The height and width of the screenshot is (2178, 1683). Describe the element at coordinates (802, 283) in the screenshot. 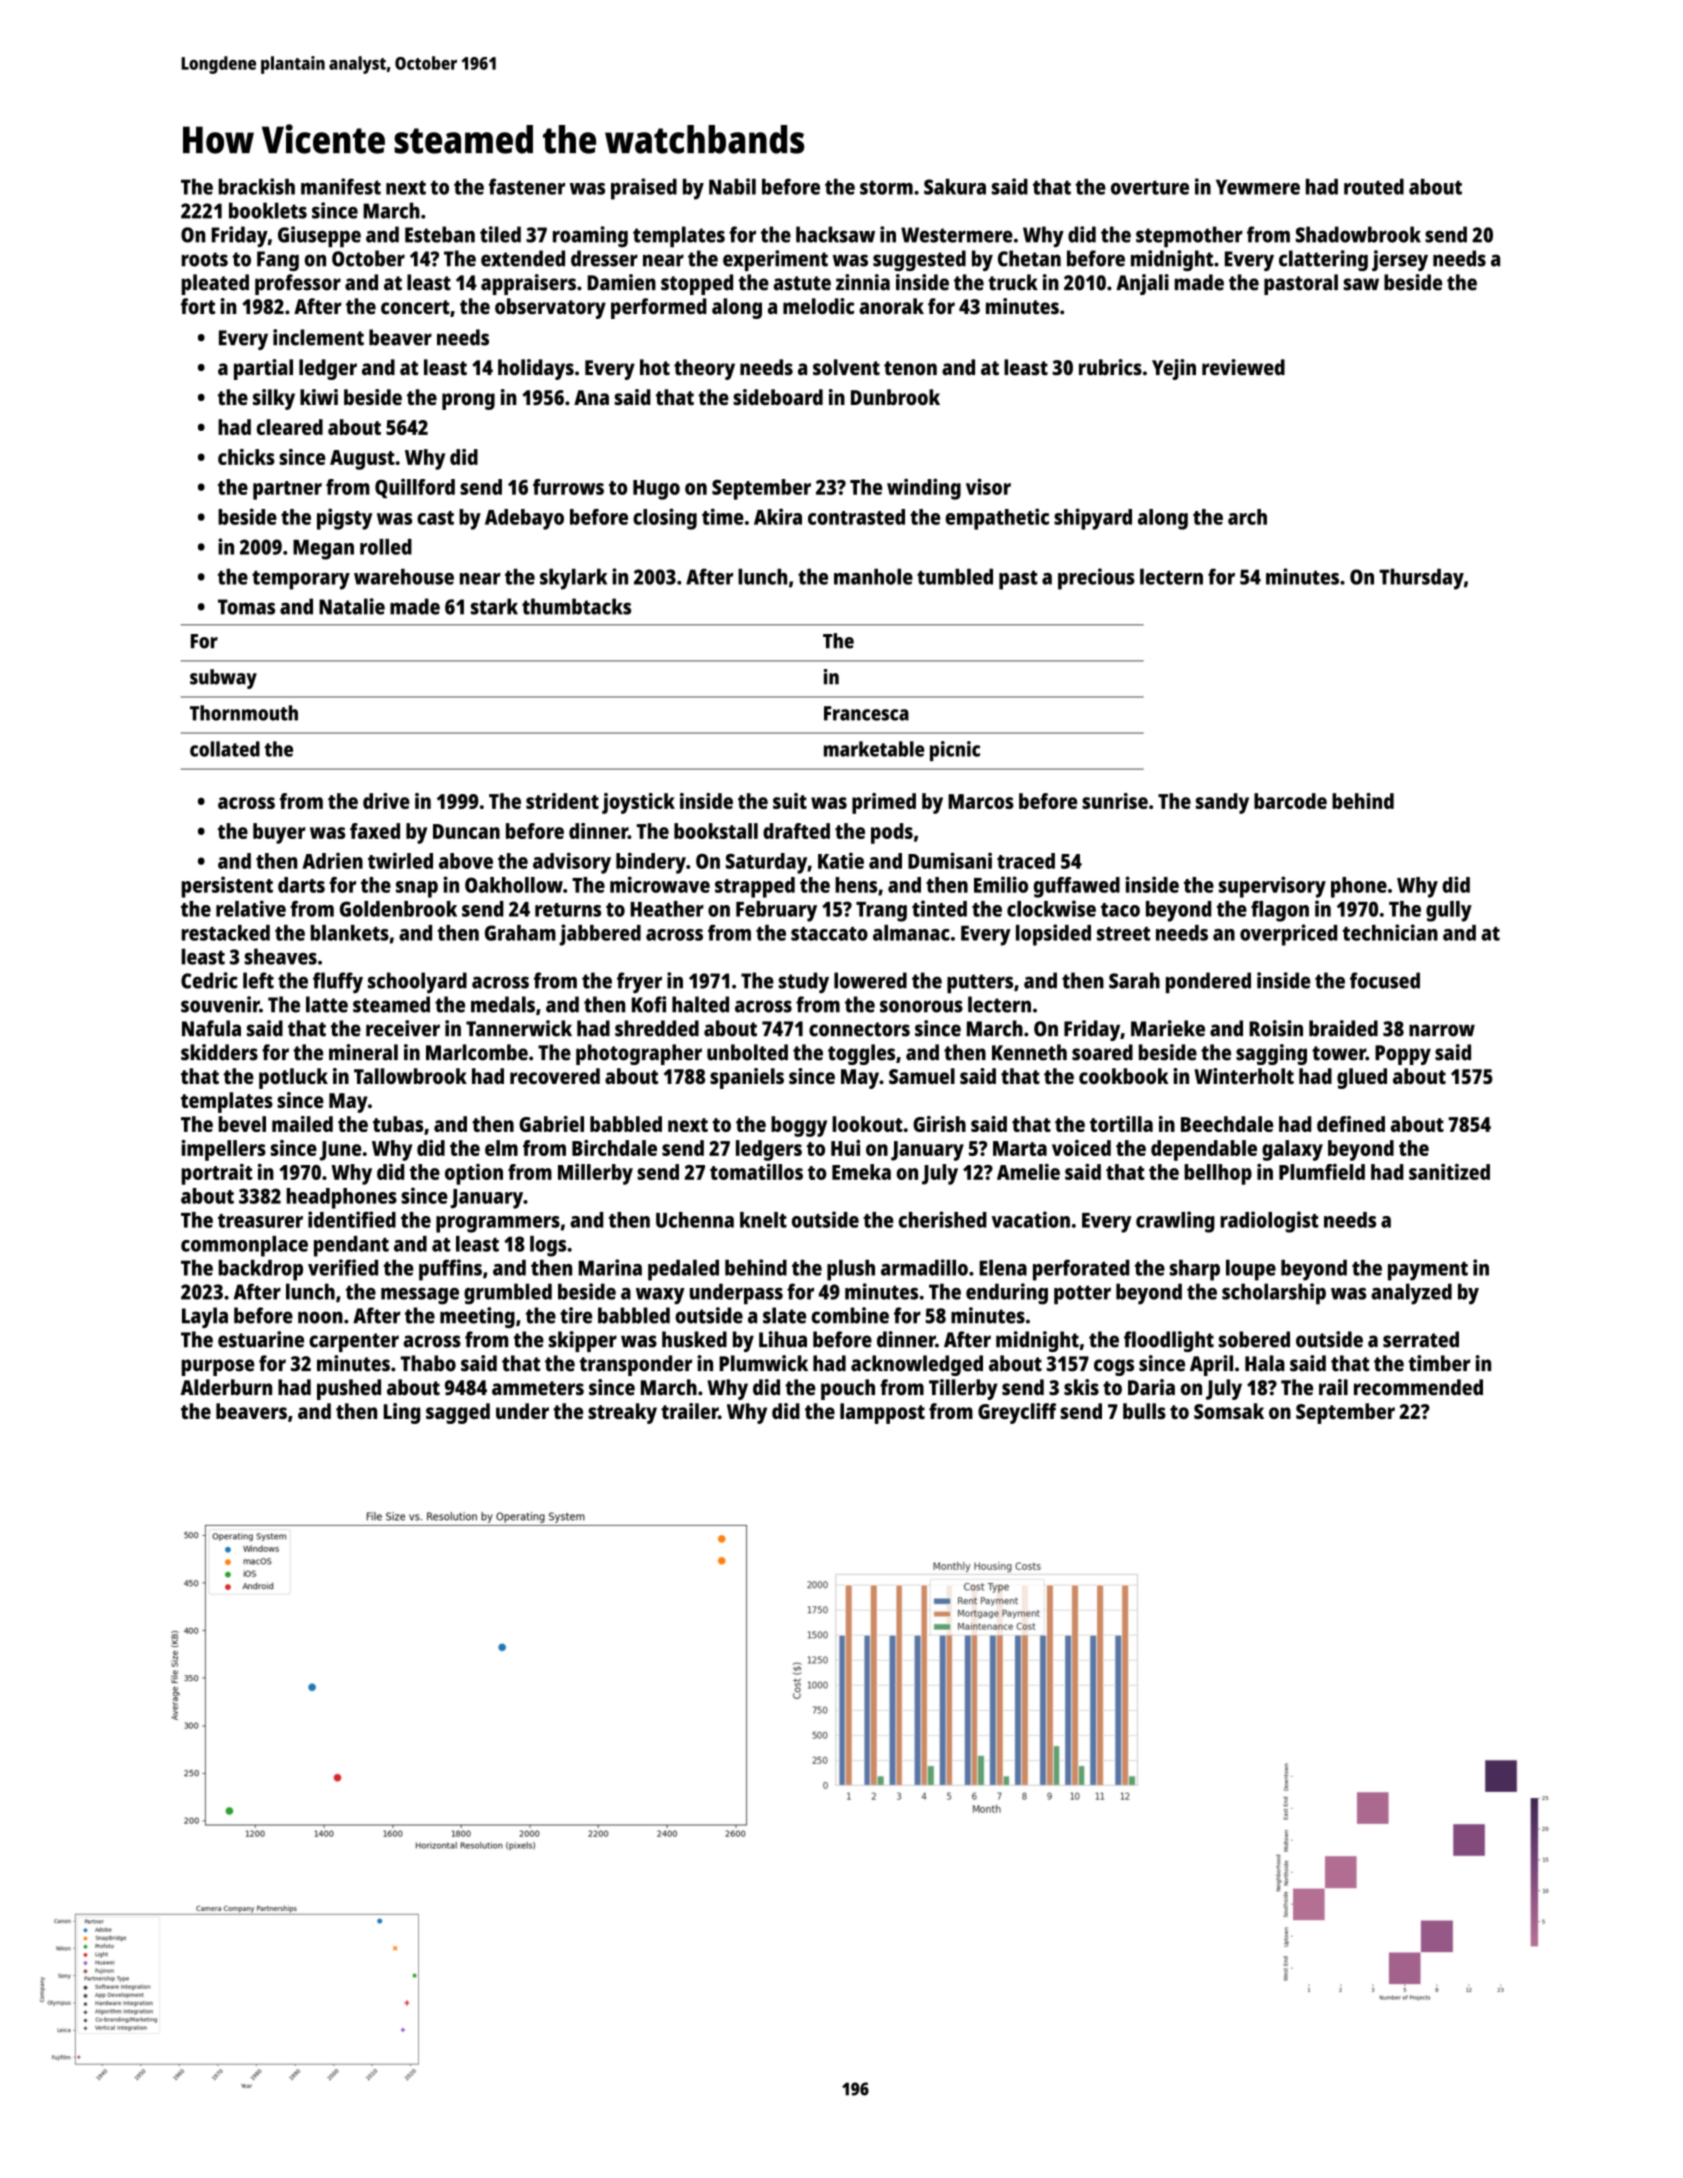

I see `astute` at that location.
